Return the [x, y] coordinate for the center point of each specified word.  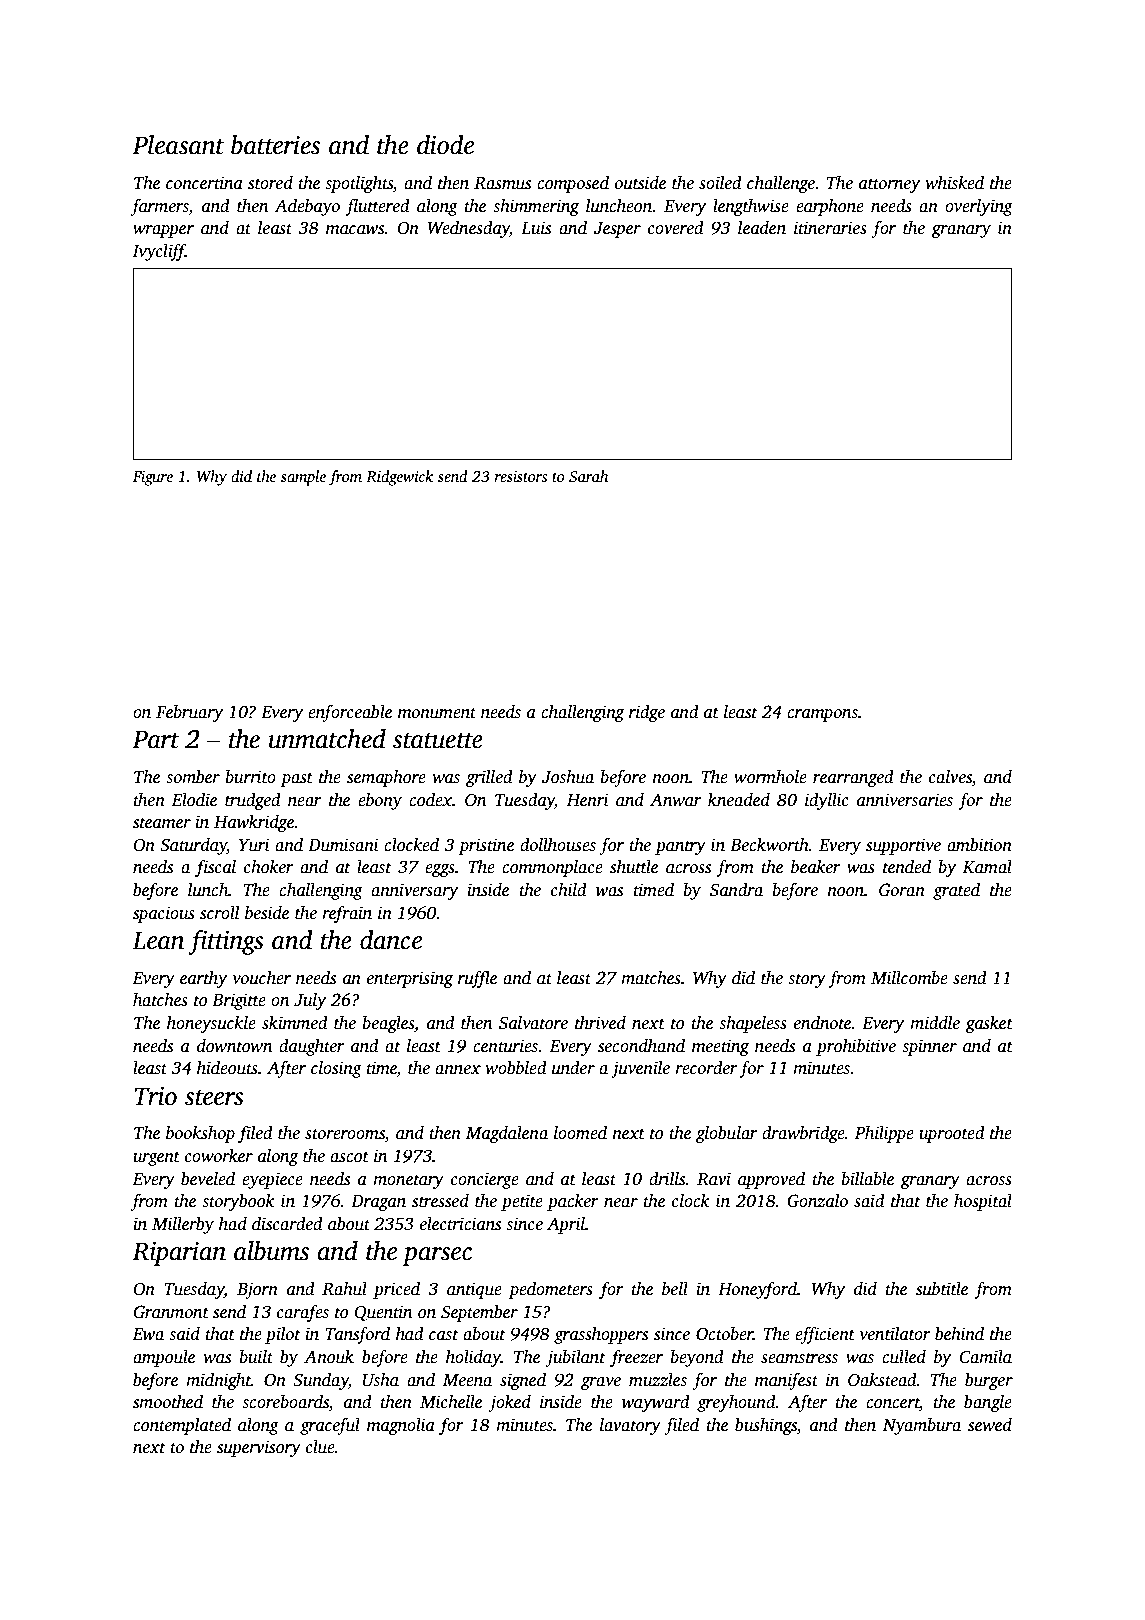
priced [396, 1290]
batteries [275, 145]
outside [640, 183]
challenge [781, 184]
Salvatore [533, 1023]
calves [950, 777]
